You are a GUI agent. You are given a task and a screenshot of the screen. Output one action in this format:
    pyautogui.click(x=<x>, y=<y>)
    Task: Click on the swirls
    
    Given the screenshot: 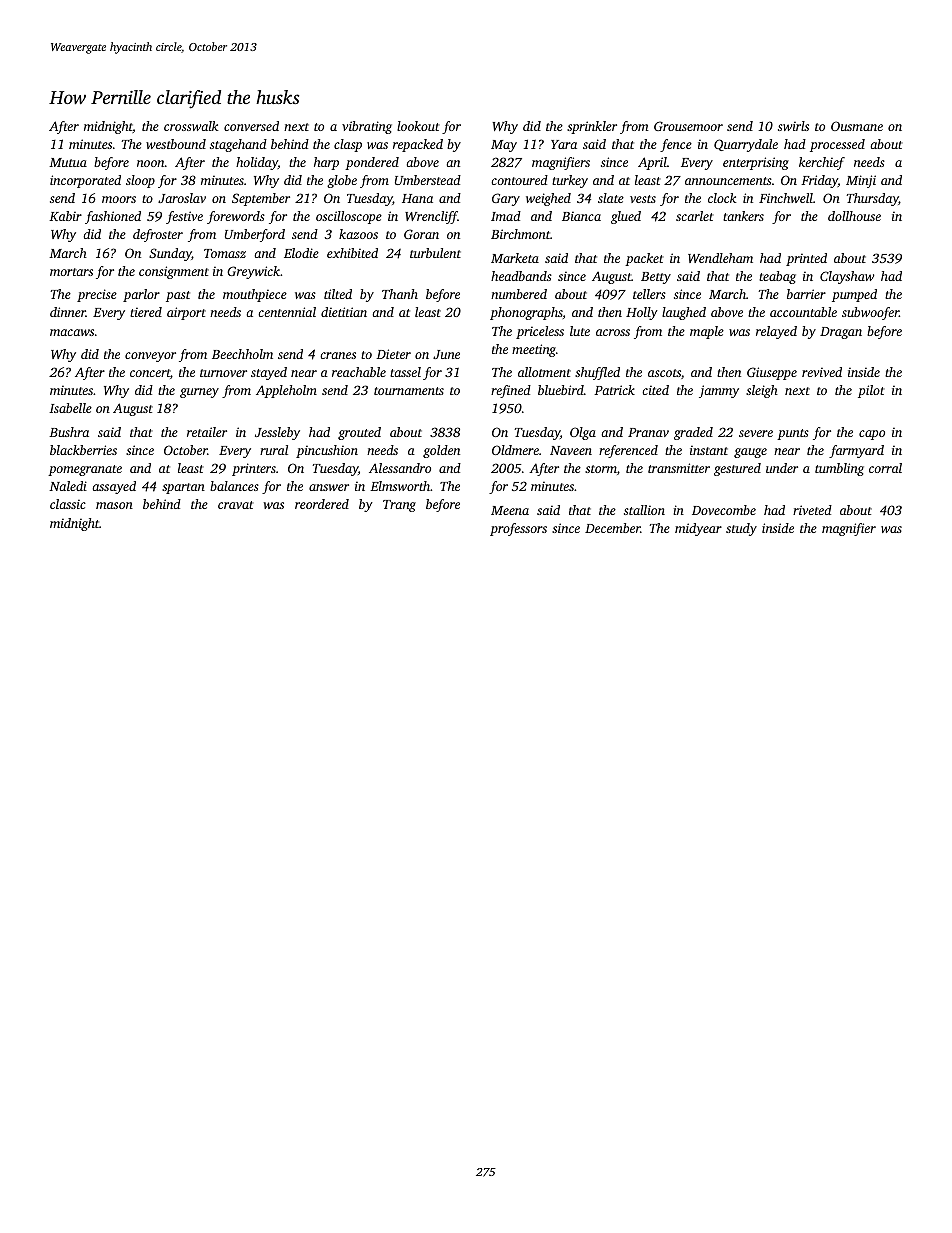 What is the action you would take?
    pyautogui.click(x=793, y=126)
